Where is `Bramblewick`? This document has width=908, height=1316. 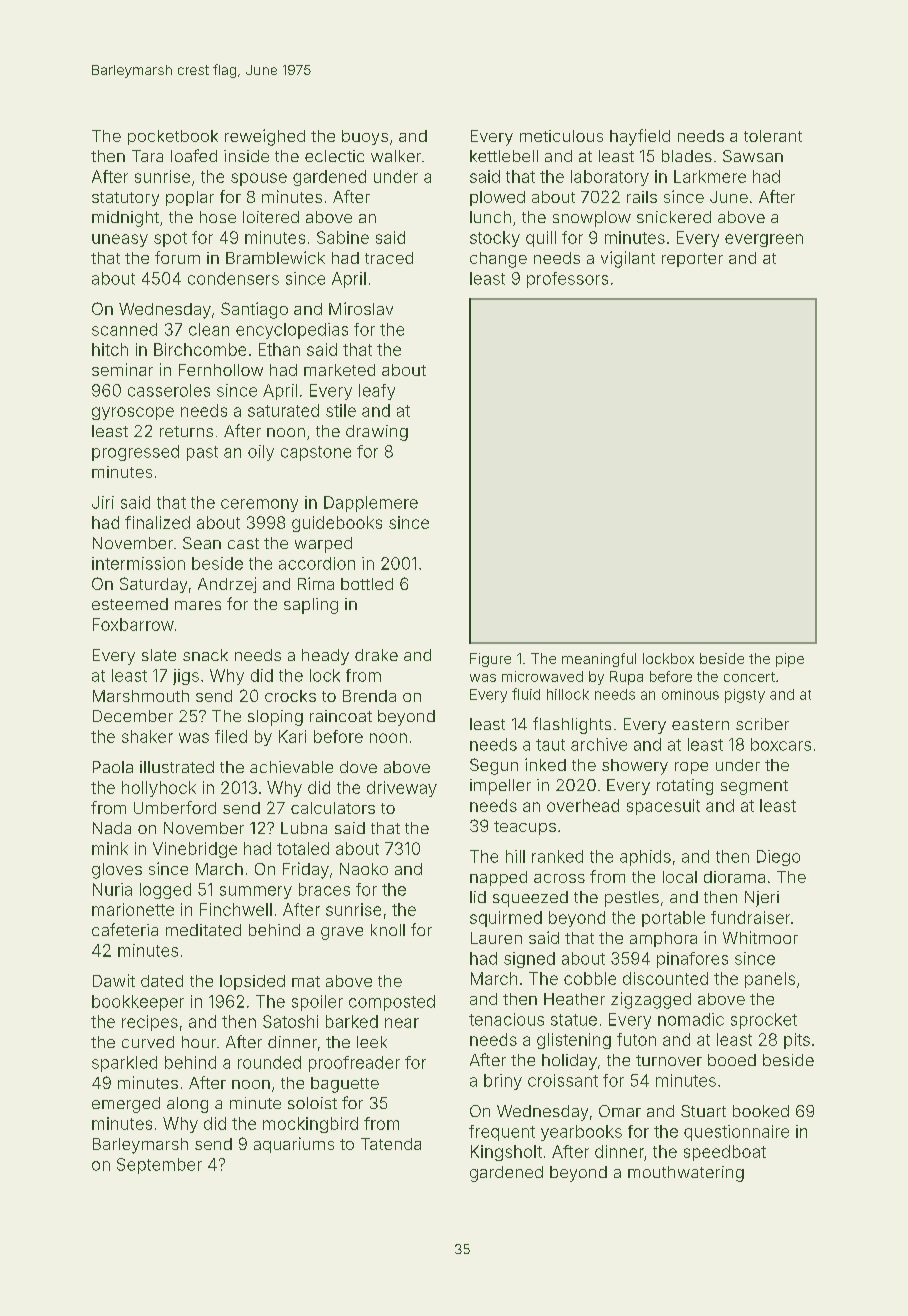 Bramblewick is located at coordinates (275, 257).
